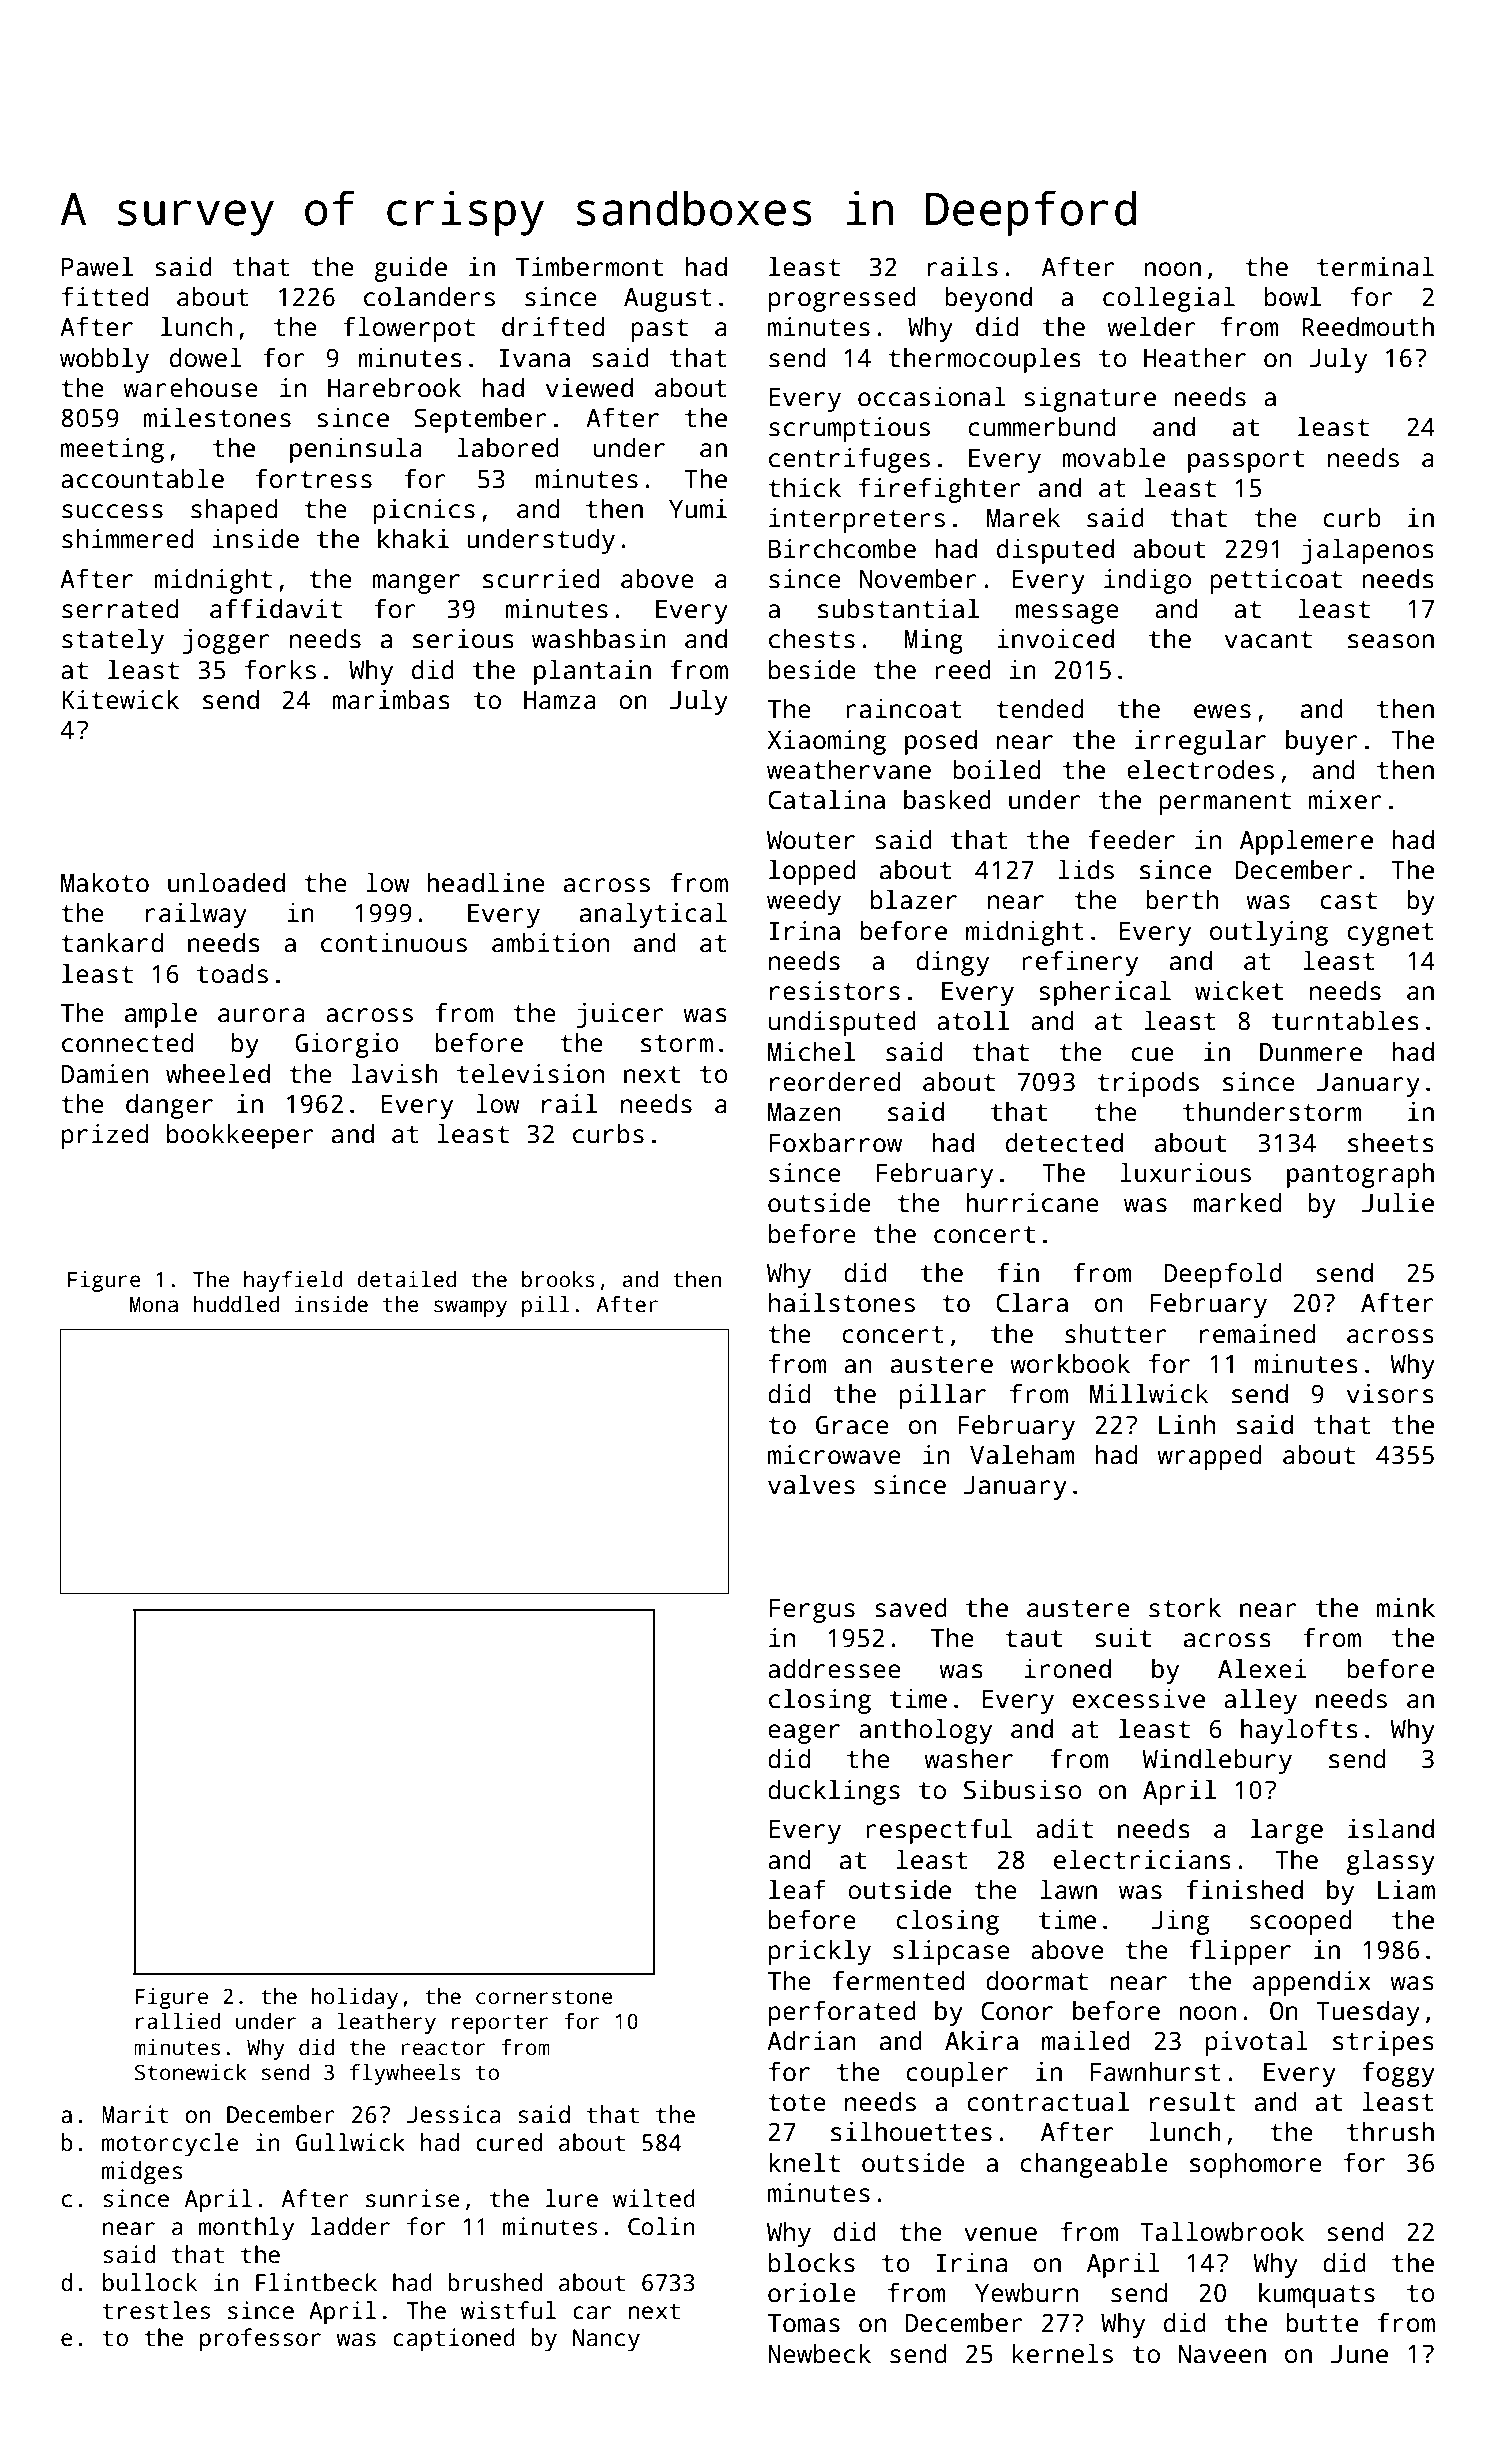 This screenshot has height=2464, width=1496. What do you see at coordinates (260, 2340) in the screenshot?
I see `professor` at bounding box center [260, 2340].
